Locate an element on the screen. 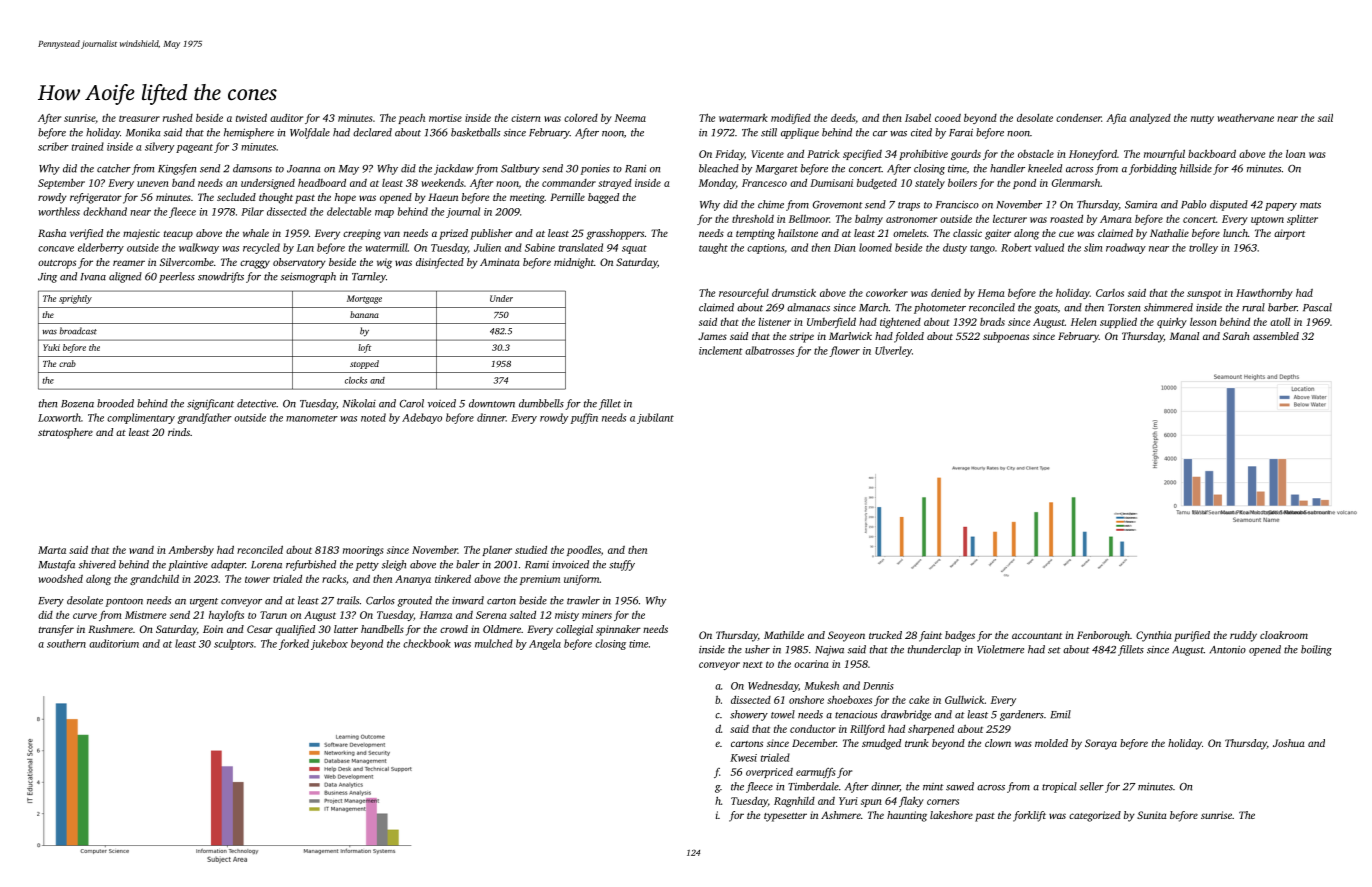  observatory is located at coordinates (299, 263).
